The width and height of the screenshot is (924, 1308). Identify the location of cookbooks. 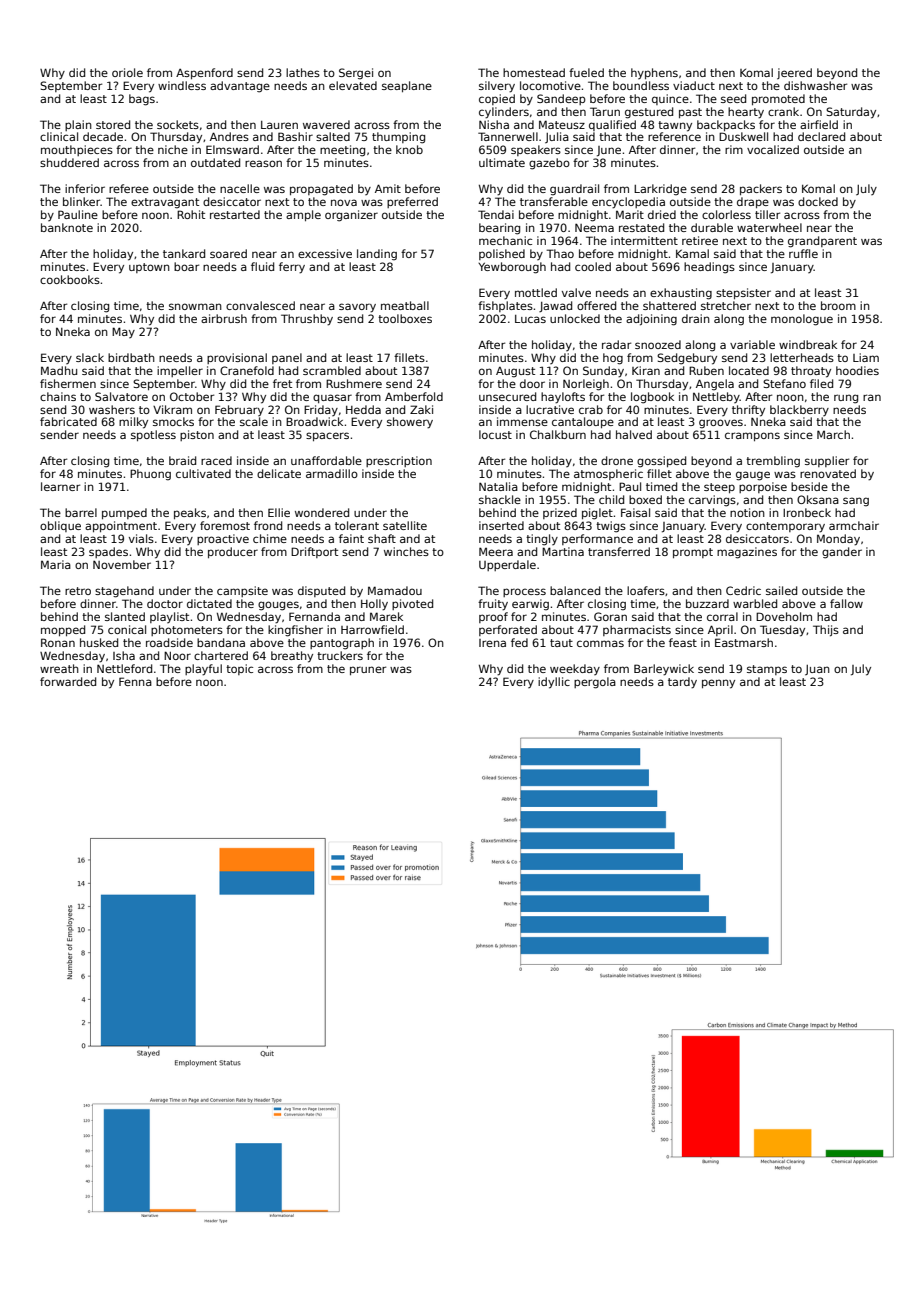
(70, 279).
